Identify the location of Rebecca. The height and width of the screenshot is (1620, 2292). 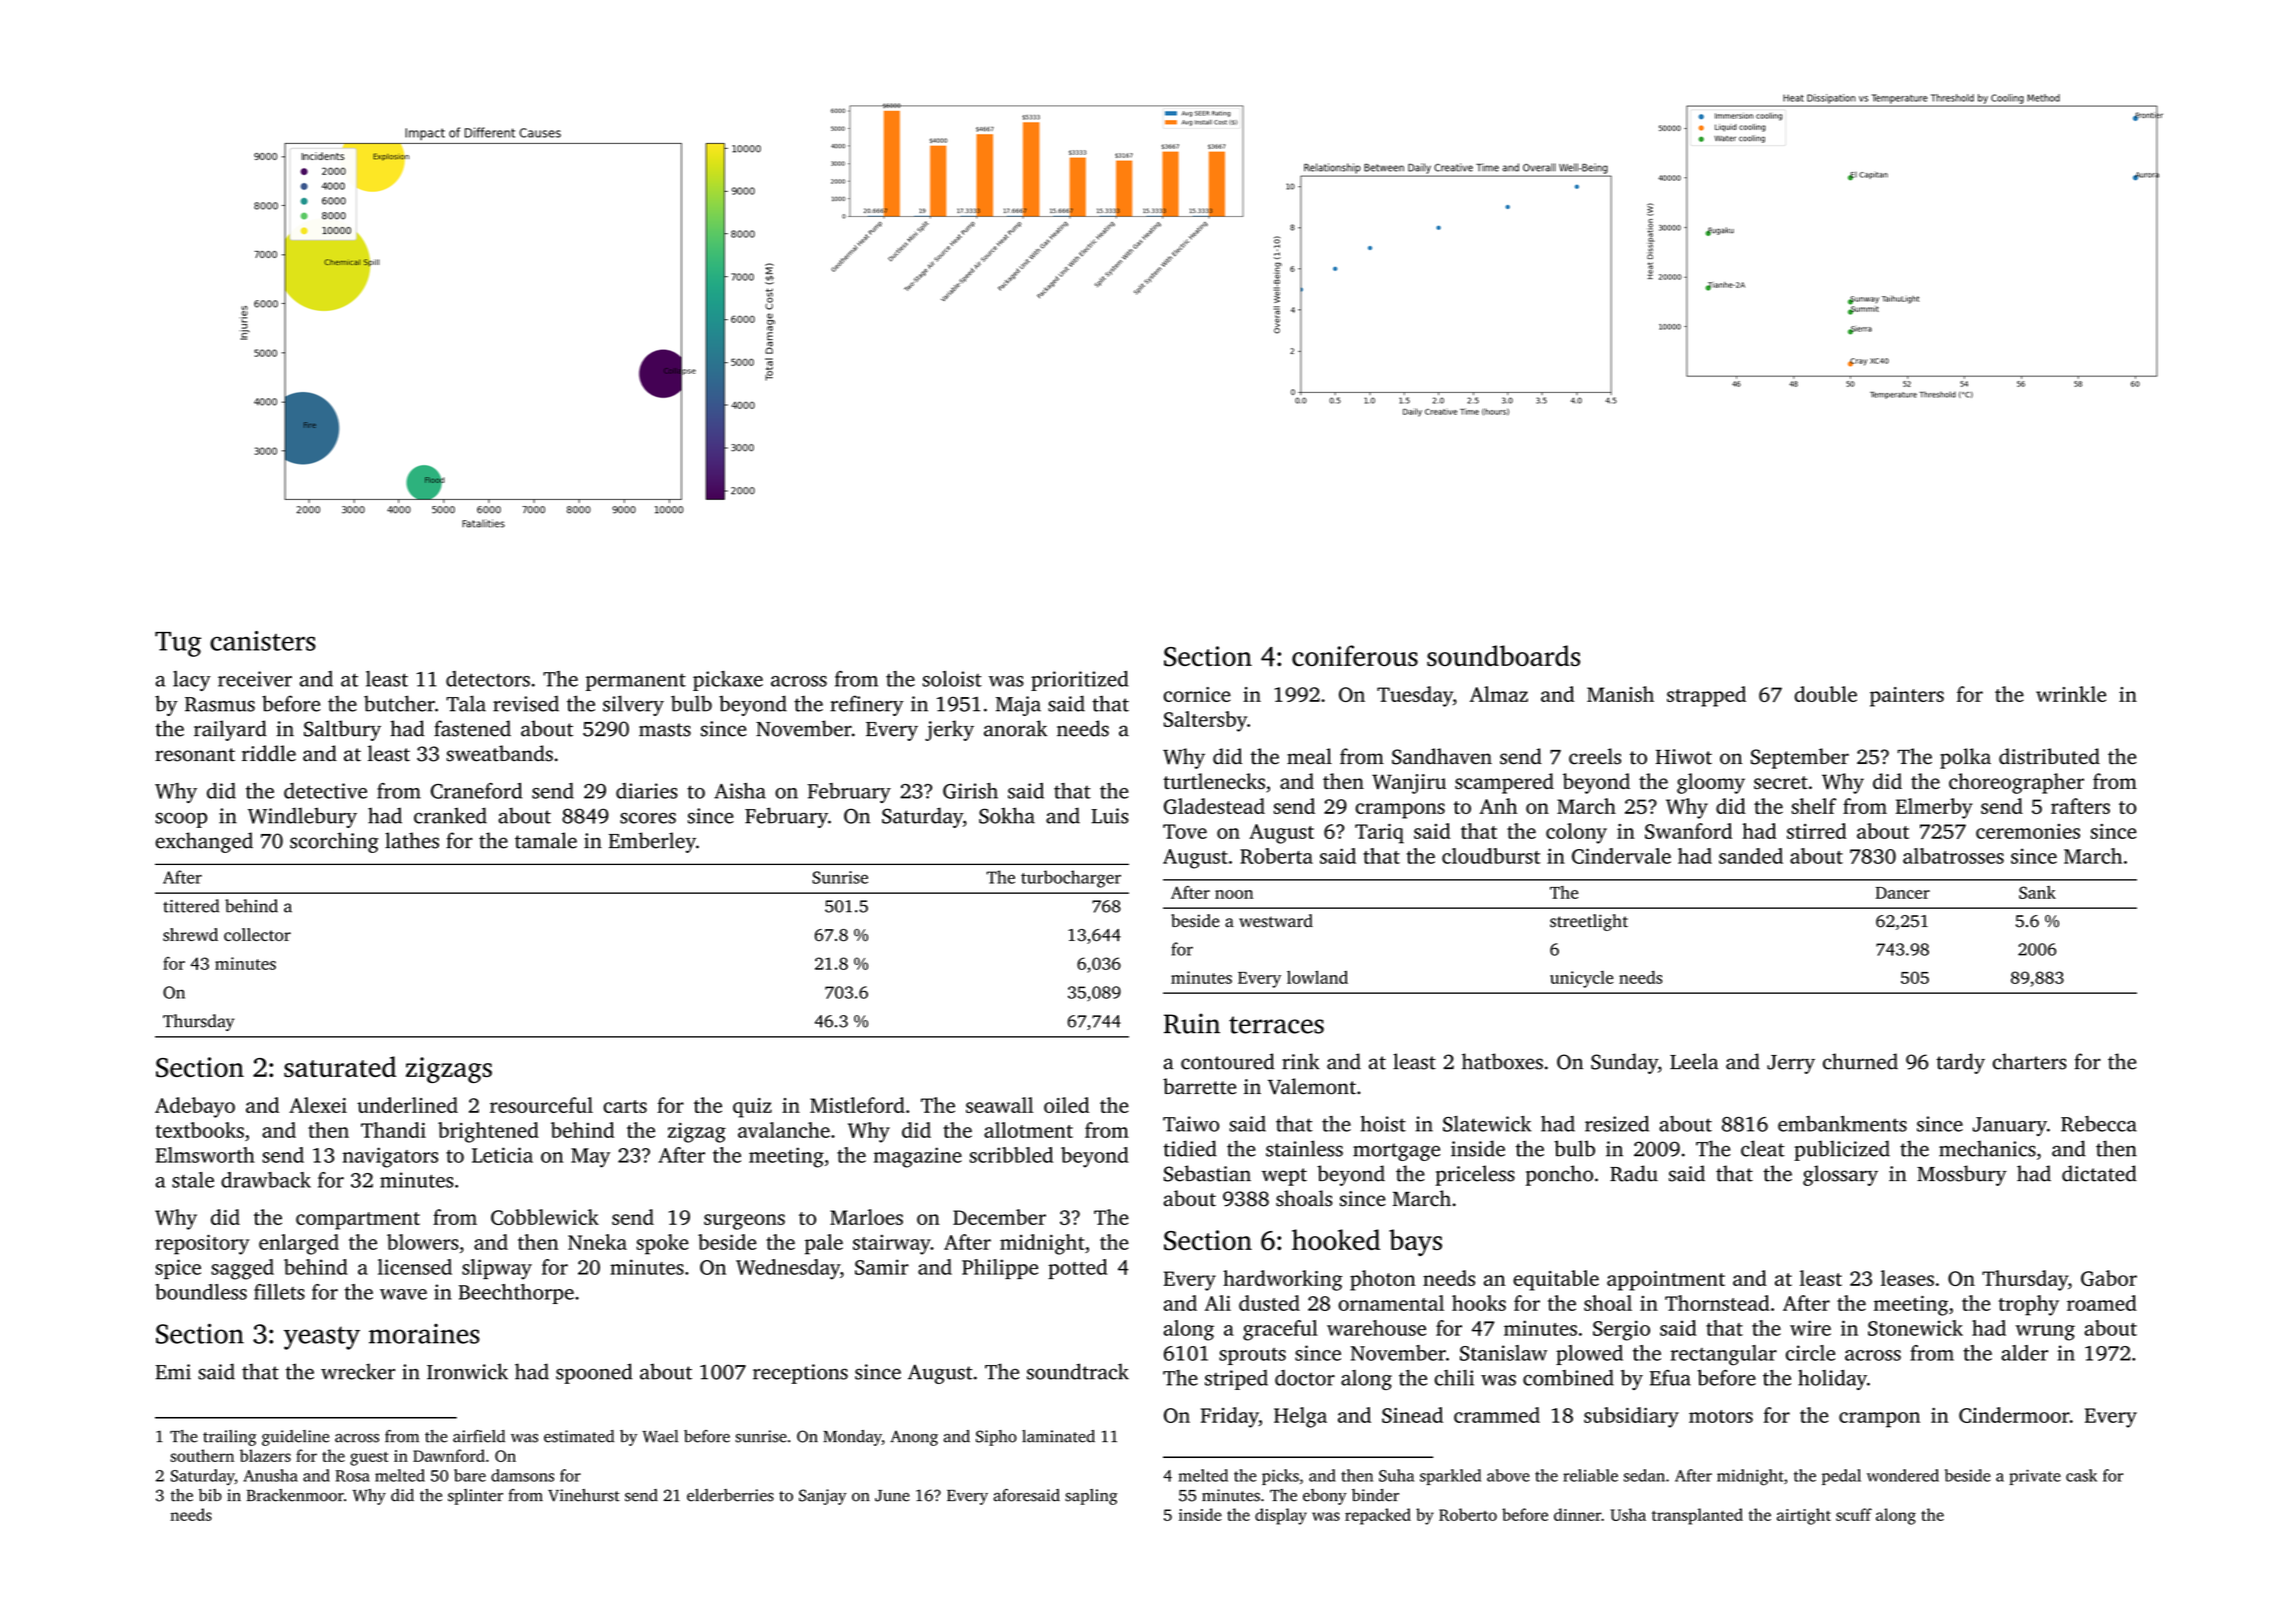
(2099, 1124).
